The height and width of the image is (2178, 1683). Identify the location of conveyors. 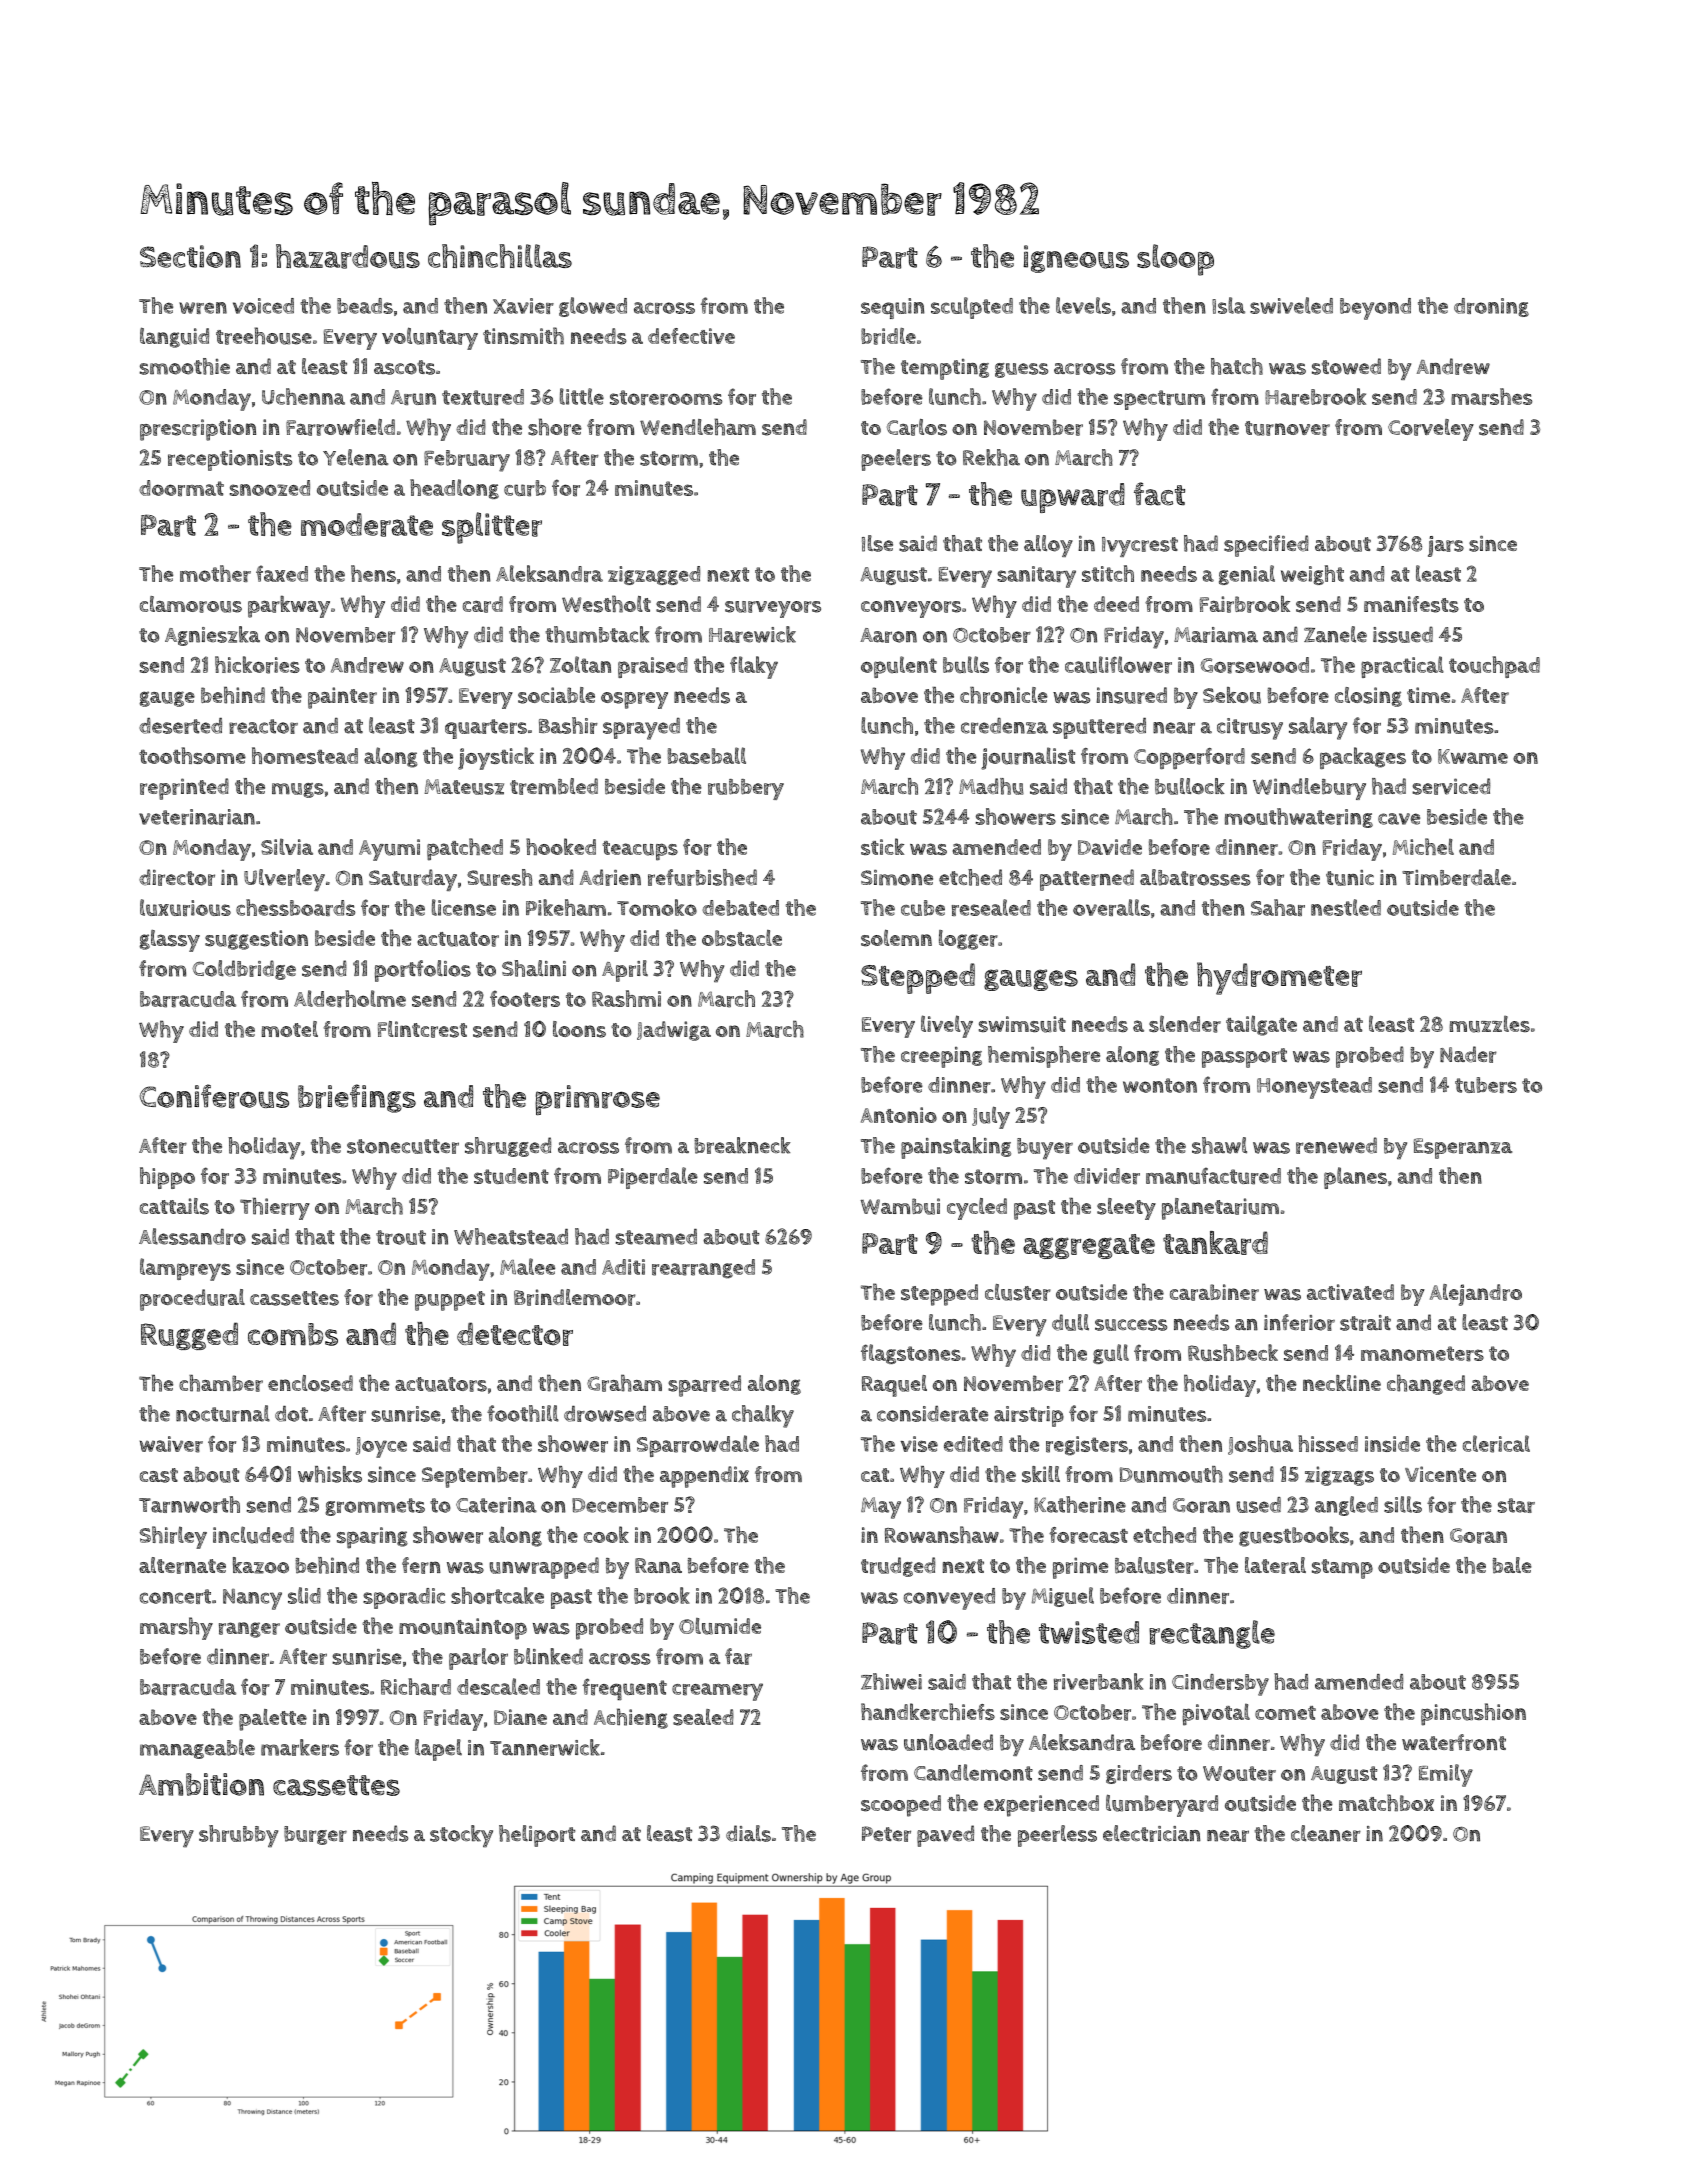
(911, 609).
